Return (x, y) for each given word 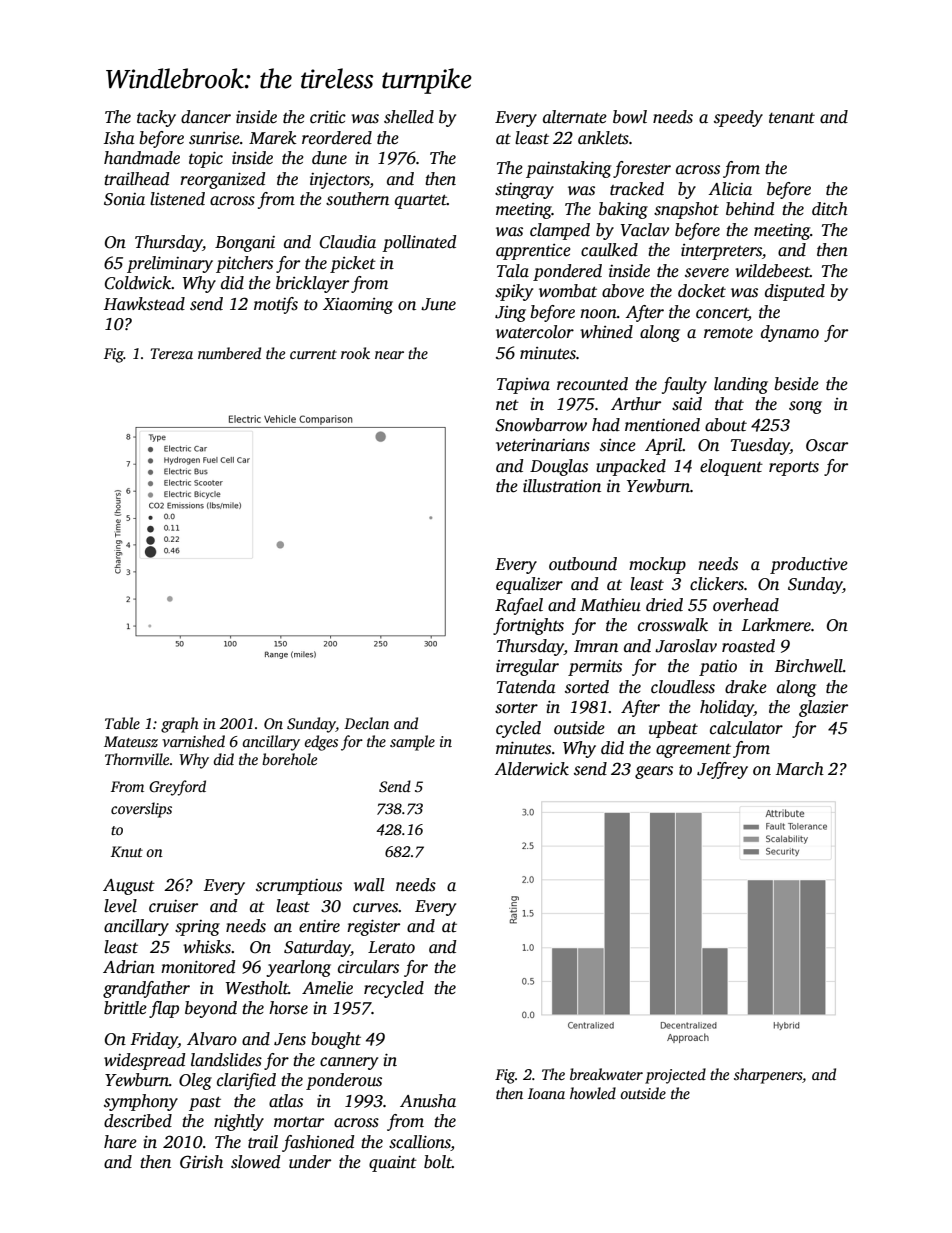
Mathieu (610, 605)
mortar (299, 1122)
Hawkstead (144, 304)
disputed (795, 292)
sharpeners (768, 1076)
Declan (366, 723)
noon (599, 314)
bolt (438, 1162)
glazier (823, 708)
